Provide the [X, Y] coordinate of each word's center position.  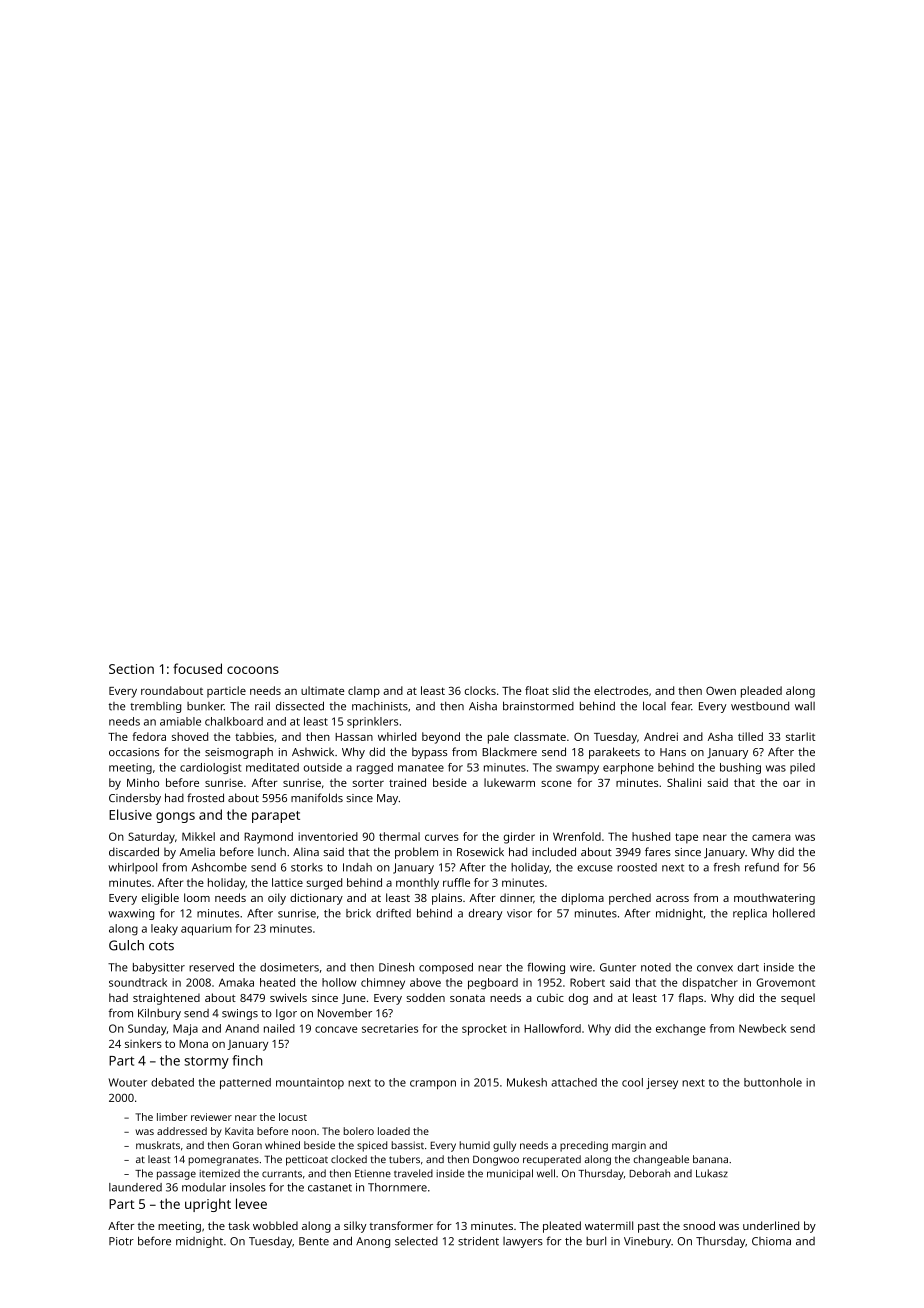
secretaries [390, 1028]
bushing [740, 768]
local [654, 706]
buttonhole [773, 1082]
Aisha [483, 706]
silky [355, 1227]
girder [519, 838]
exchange [681, 1030]
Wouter [128, 1082]
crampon [433, 1084]
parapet [276, 817]
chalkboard [234, 721]
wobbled [275, 1225]
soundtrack [138, 982]
